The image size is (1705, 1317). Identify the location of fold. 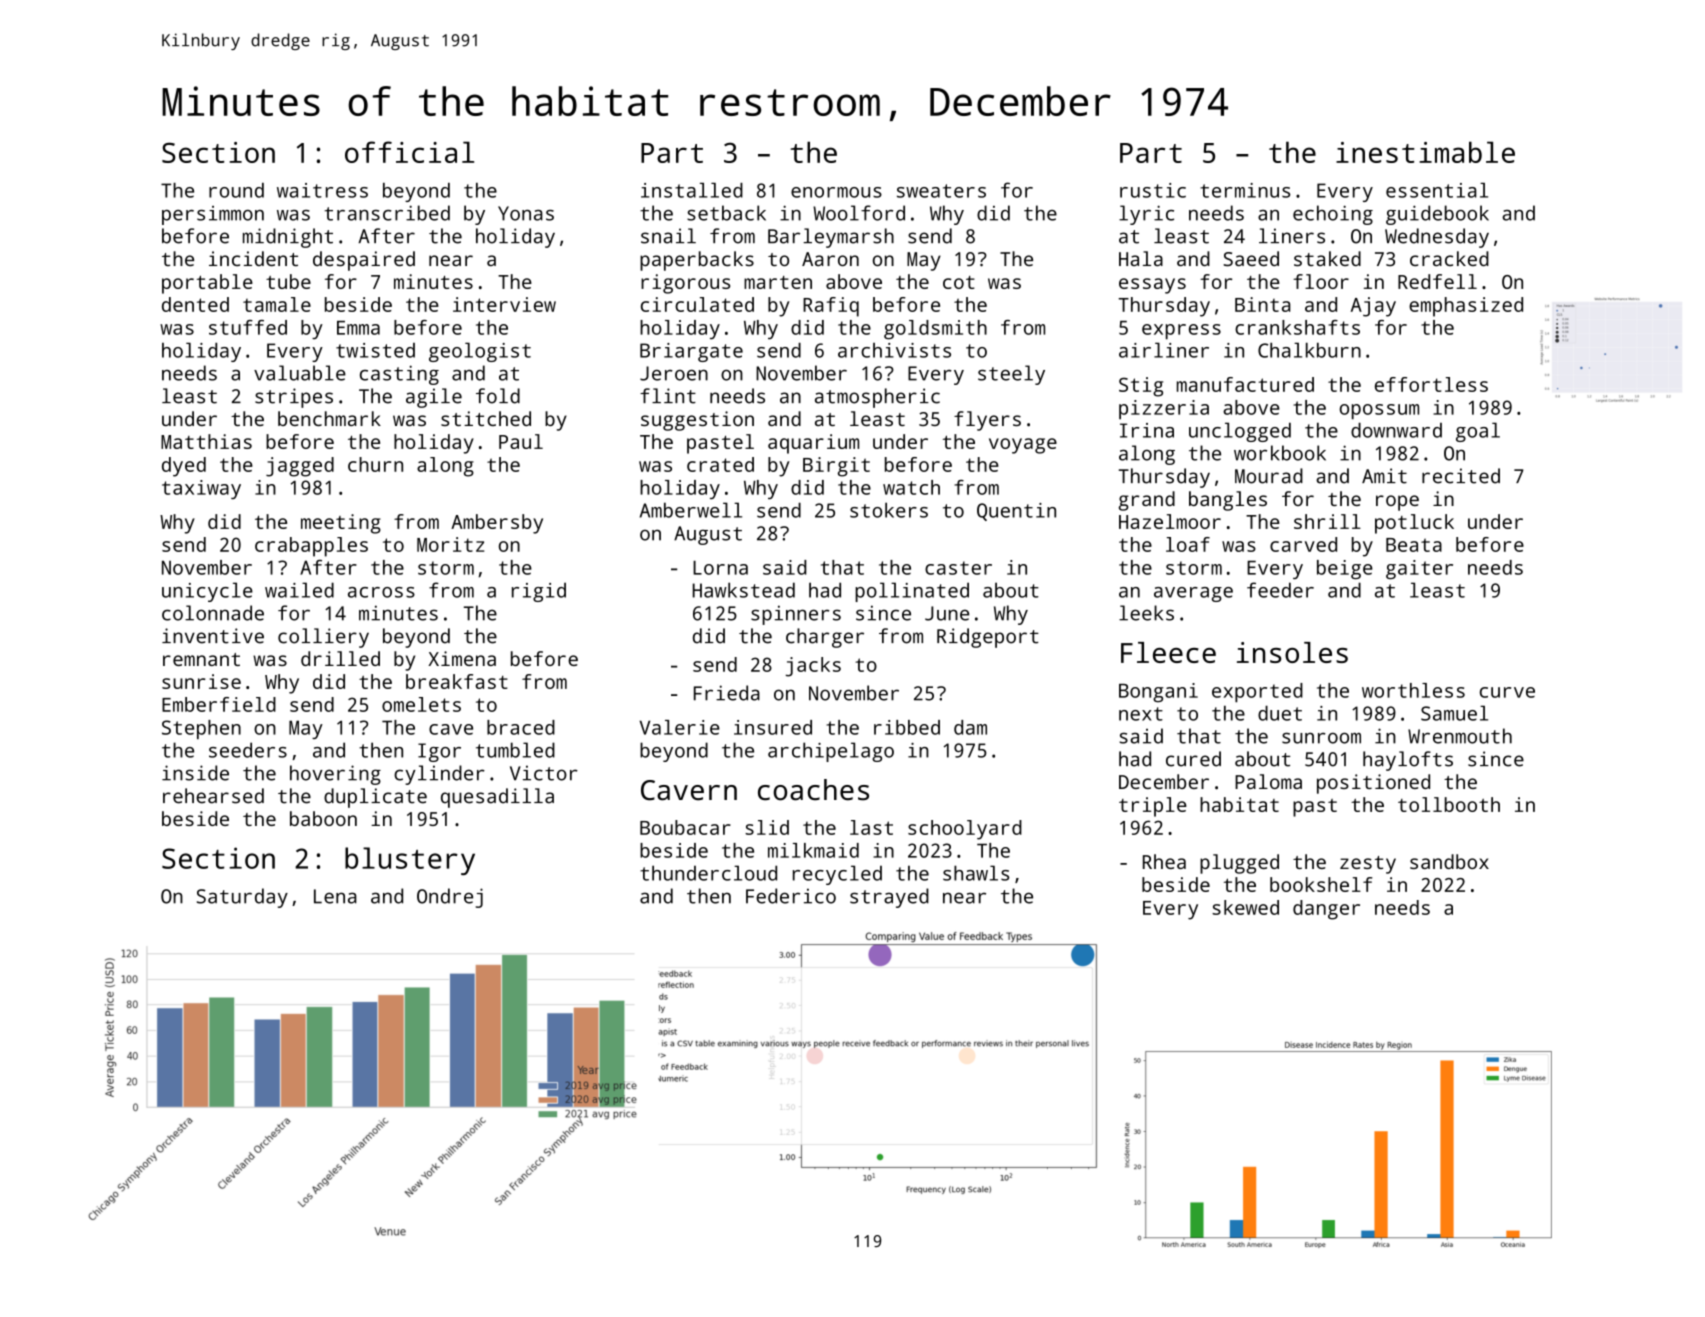
(498, 396).
